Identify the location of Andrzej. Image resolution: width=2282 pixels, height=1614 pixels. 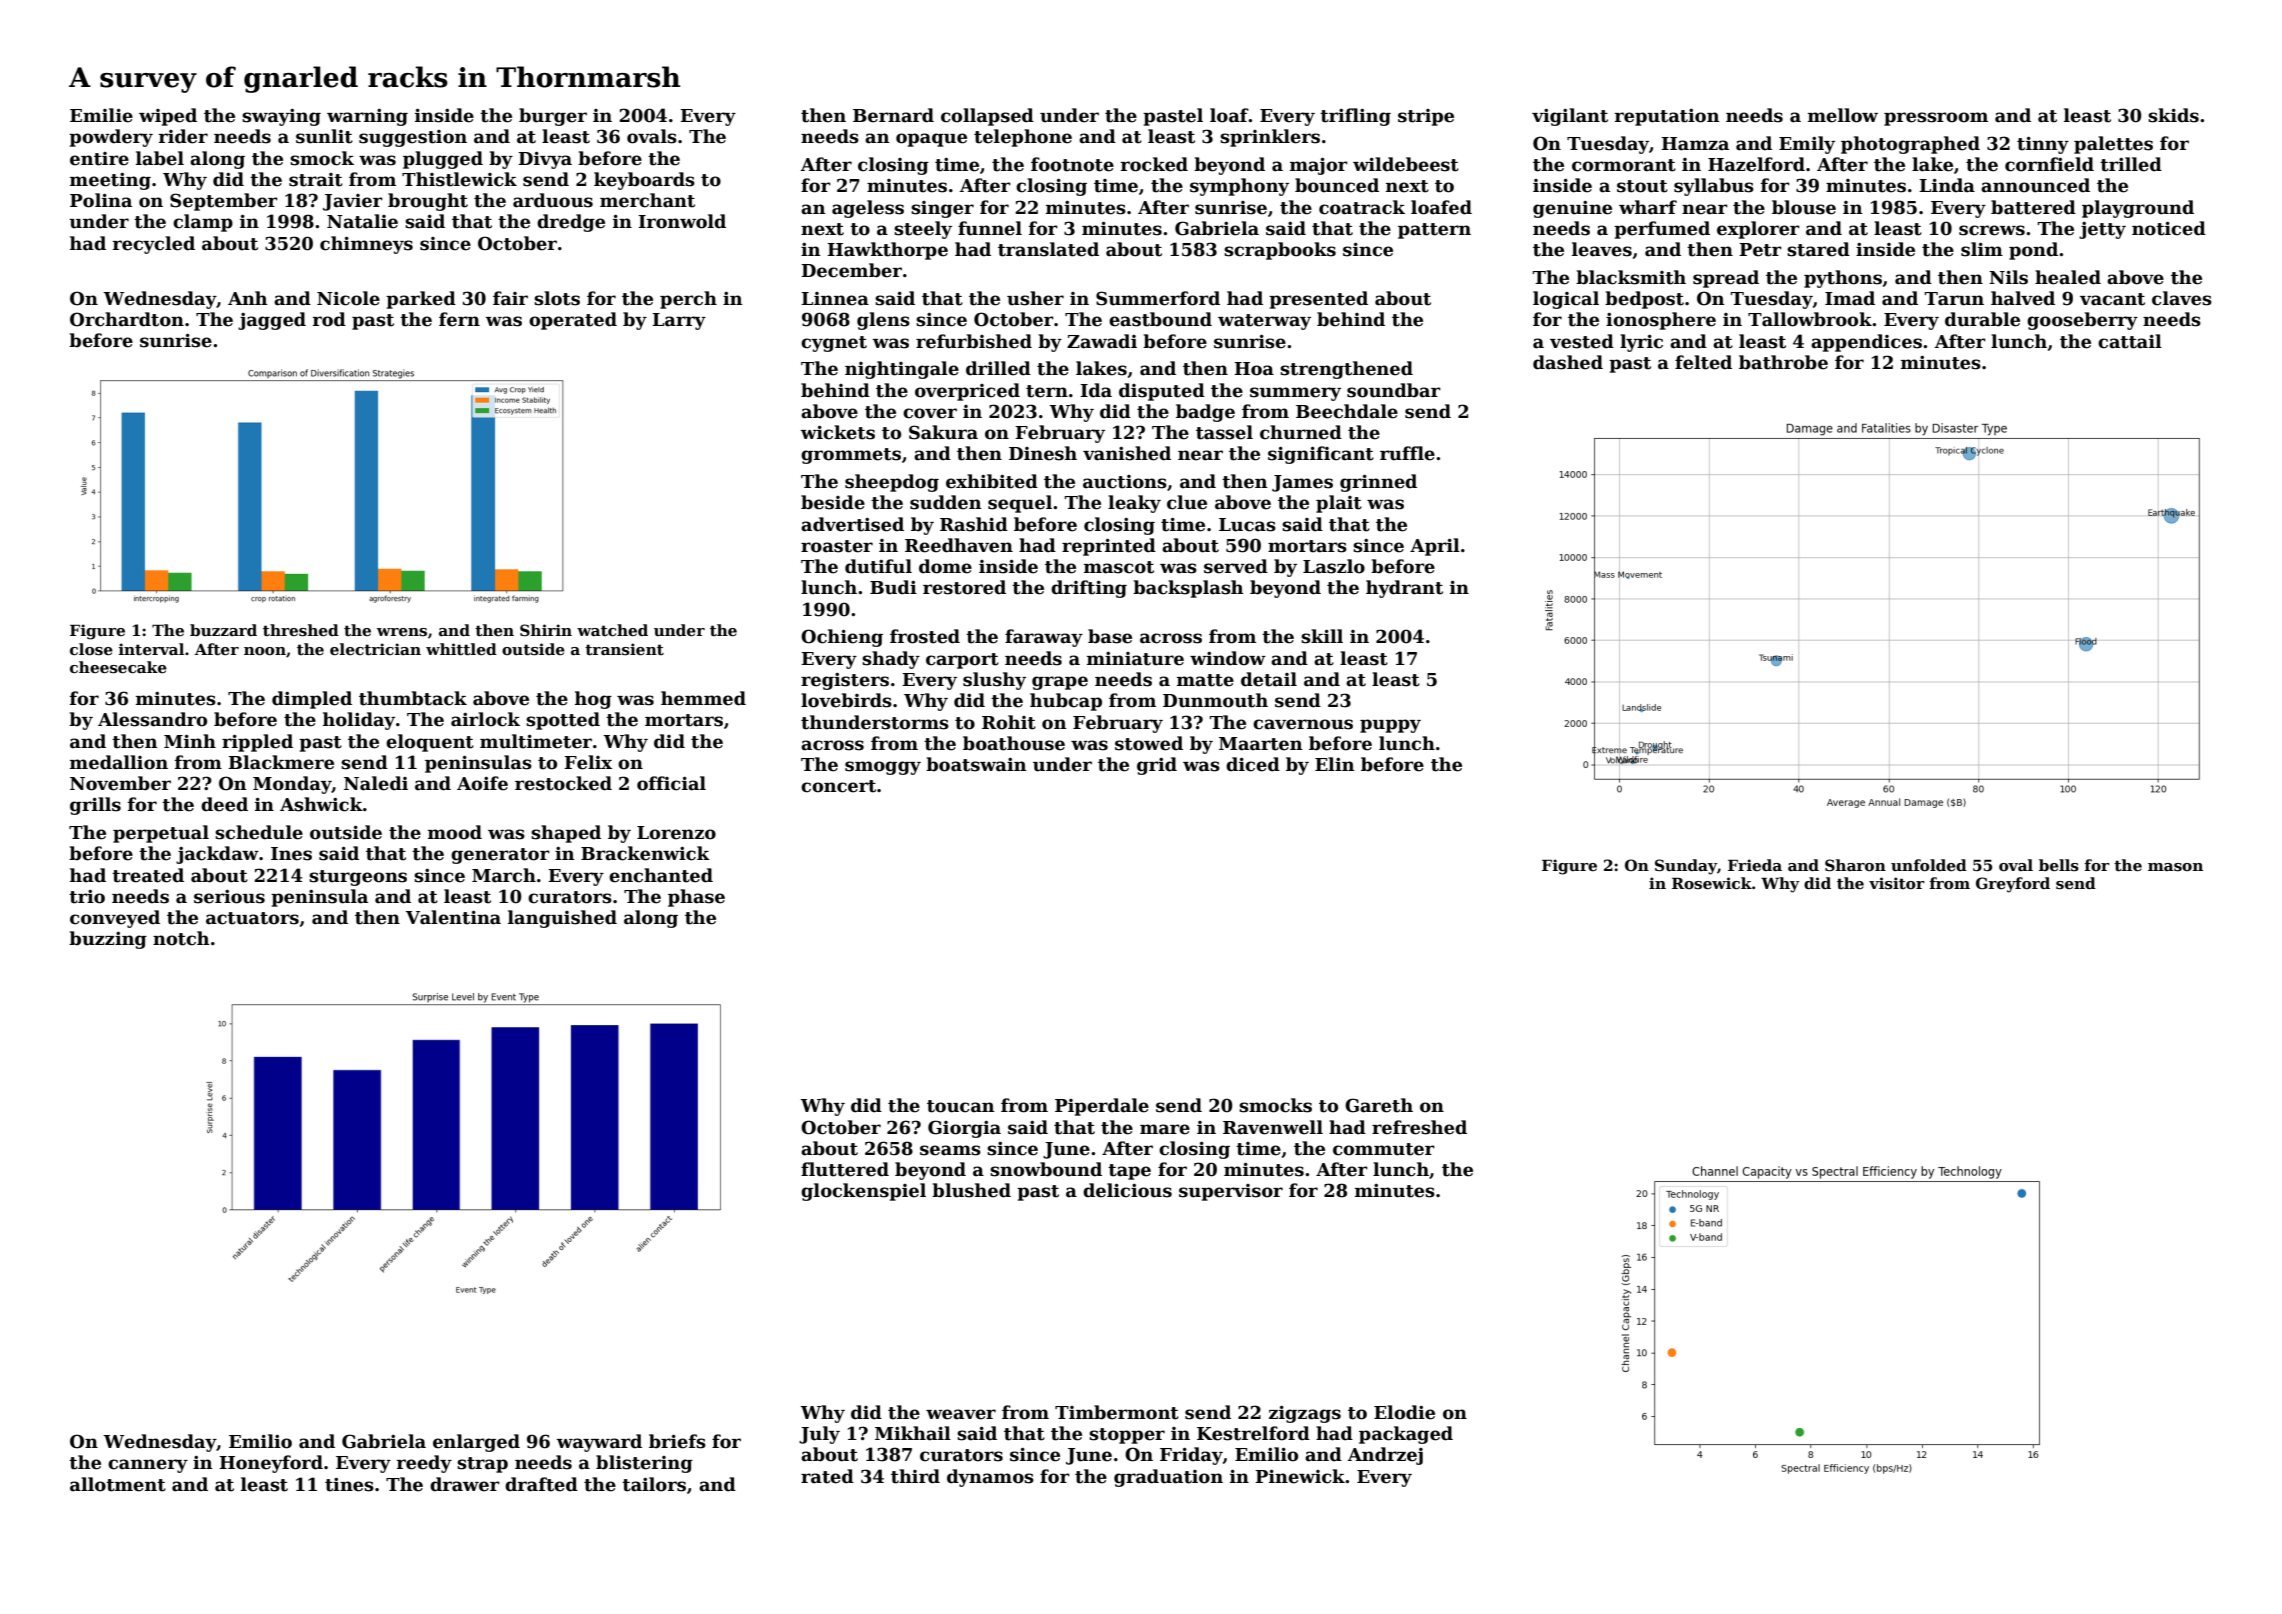
(1385, 1456).
